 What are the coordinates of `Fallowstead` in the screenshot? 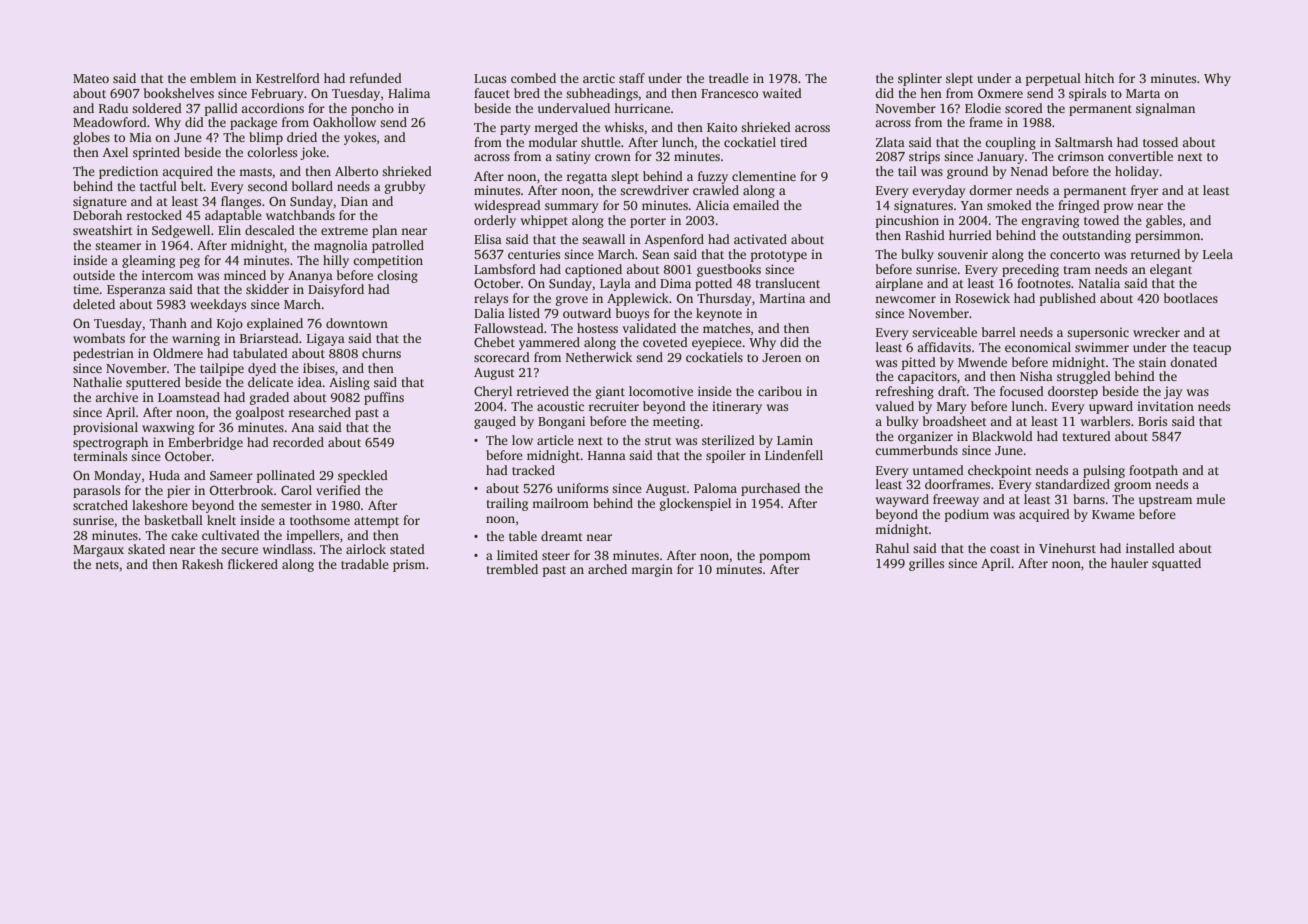 It's located at (509, 328).
